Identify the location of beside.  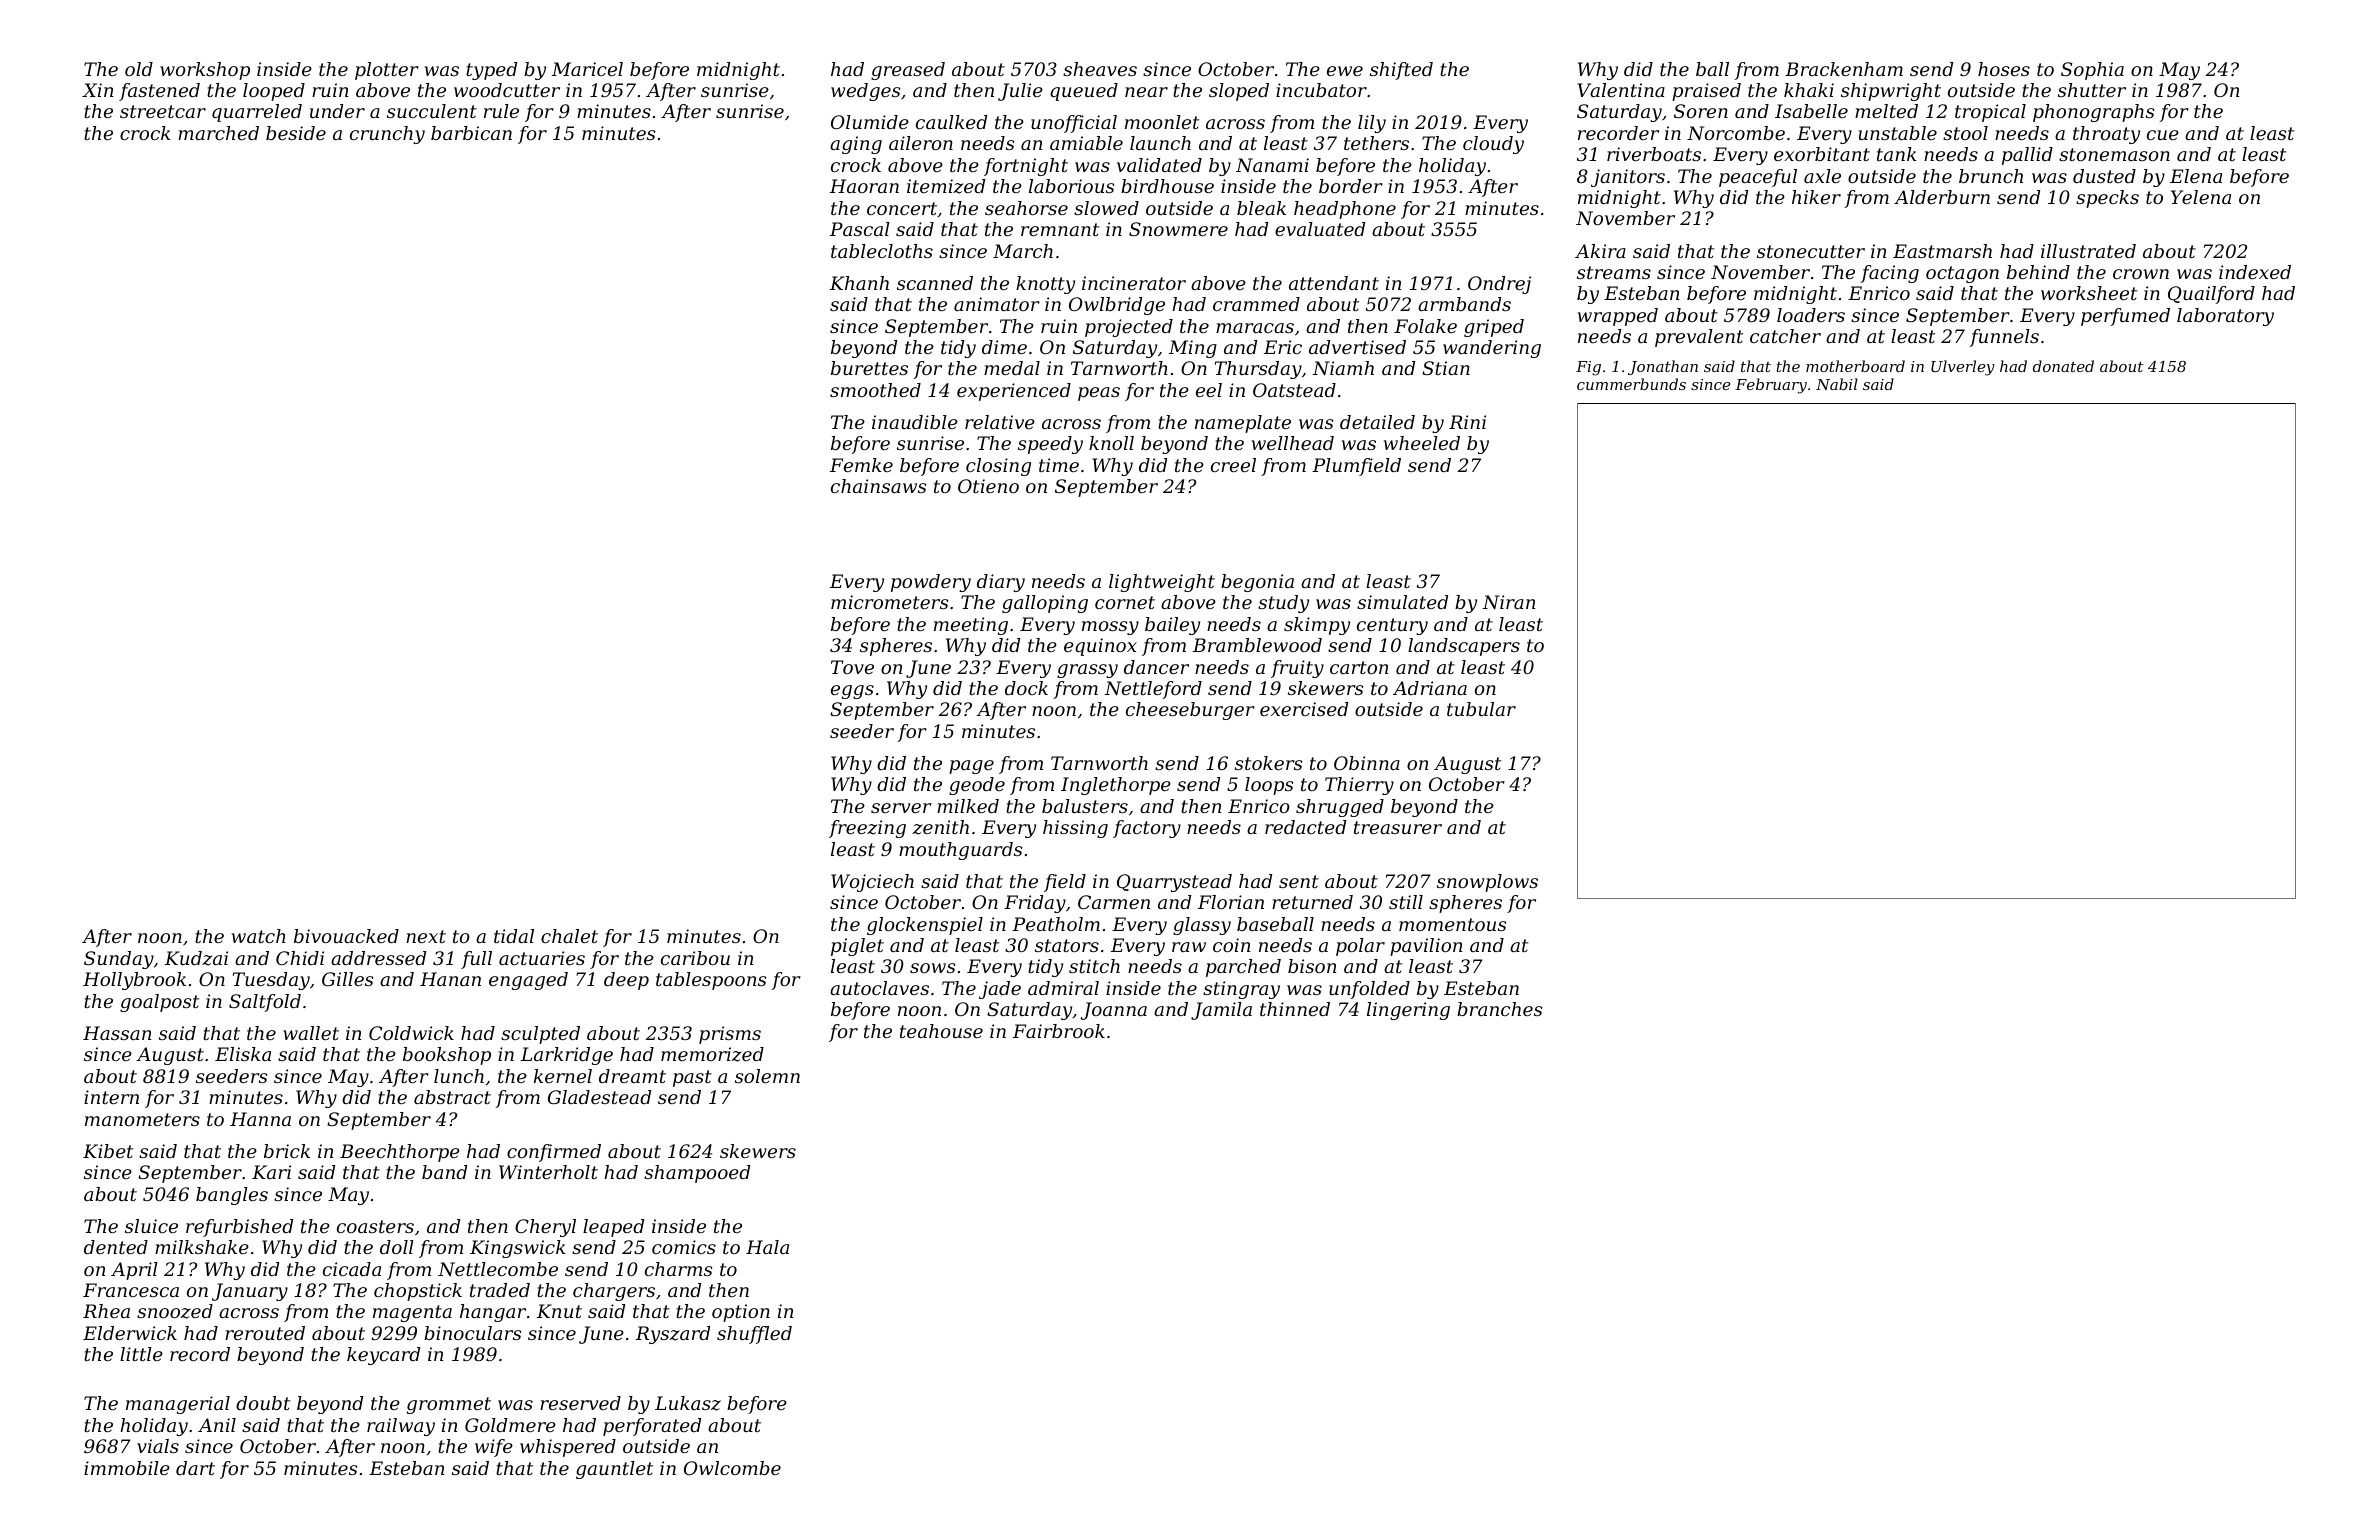
(296, 133).
